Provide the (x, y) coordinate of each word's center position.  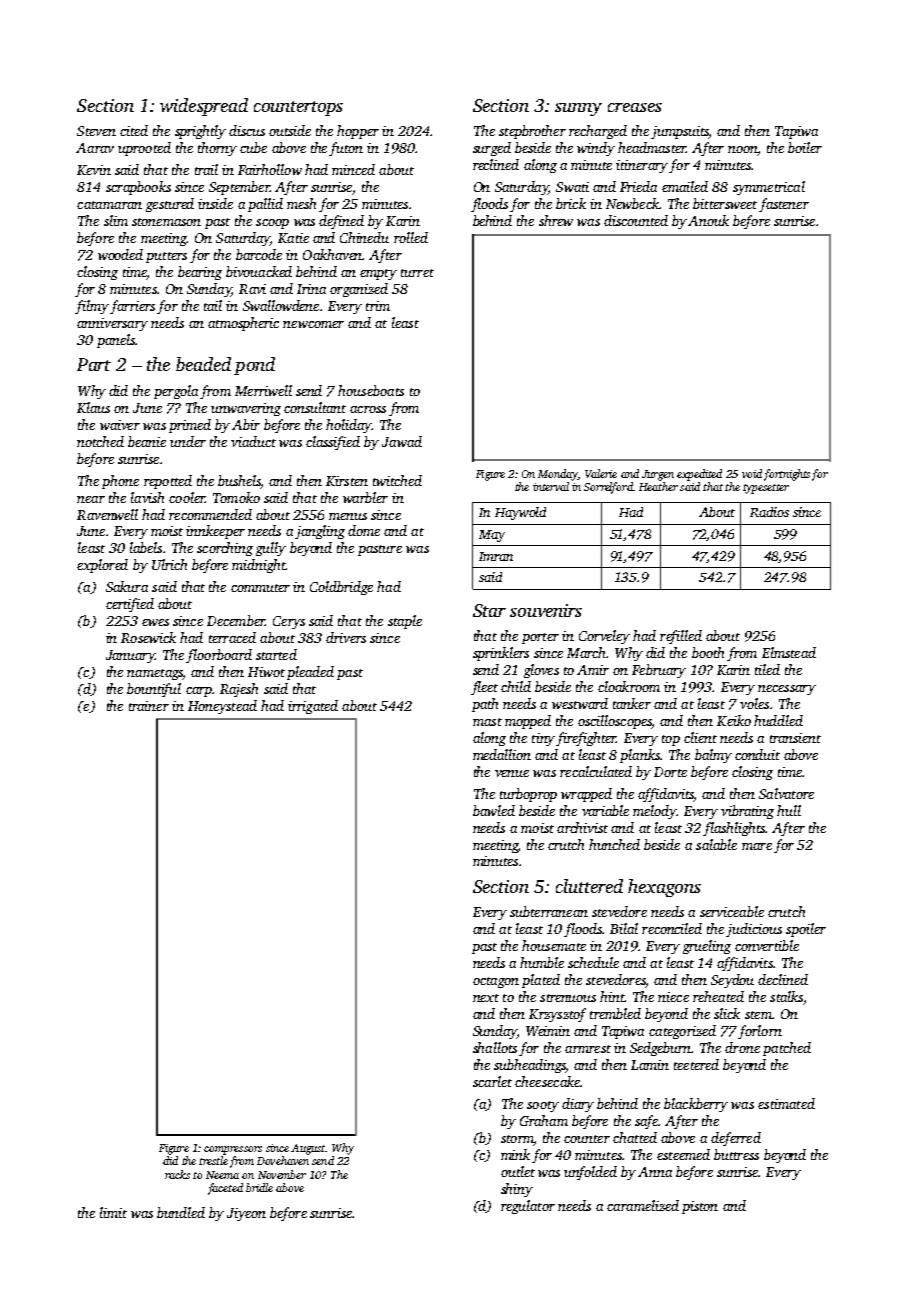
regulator (528, 1207)
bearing (200, 273)
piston (700, 1207)
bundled (181, 1212)
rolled (411, 237)
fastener (784, 205)
